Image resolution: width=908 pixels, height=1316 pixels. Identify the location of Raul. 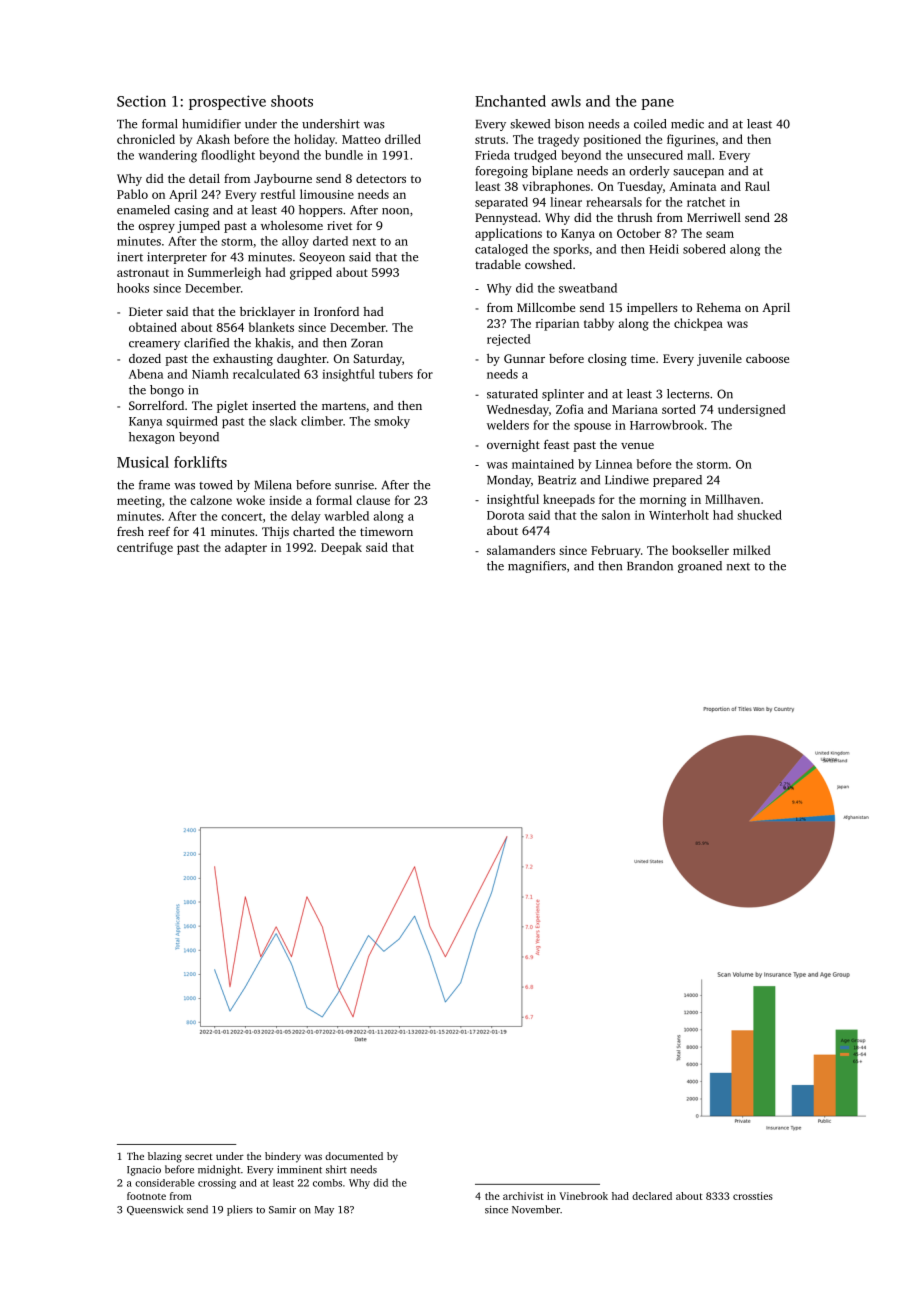
(757, 186).
